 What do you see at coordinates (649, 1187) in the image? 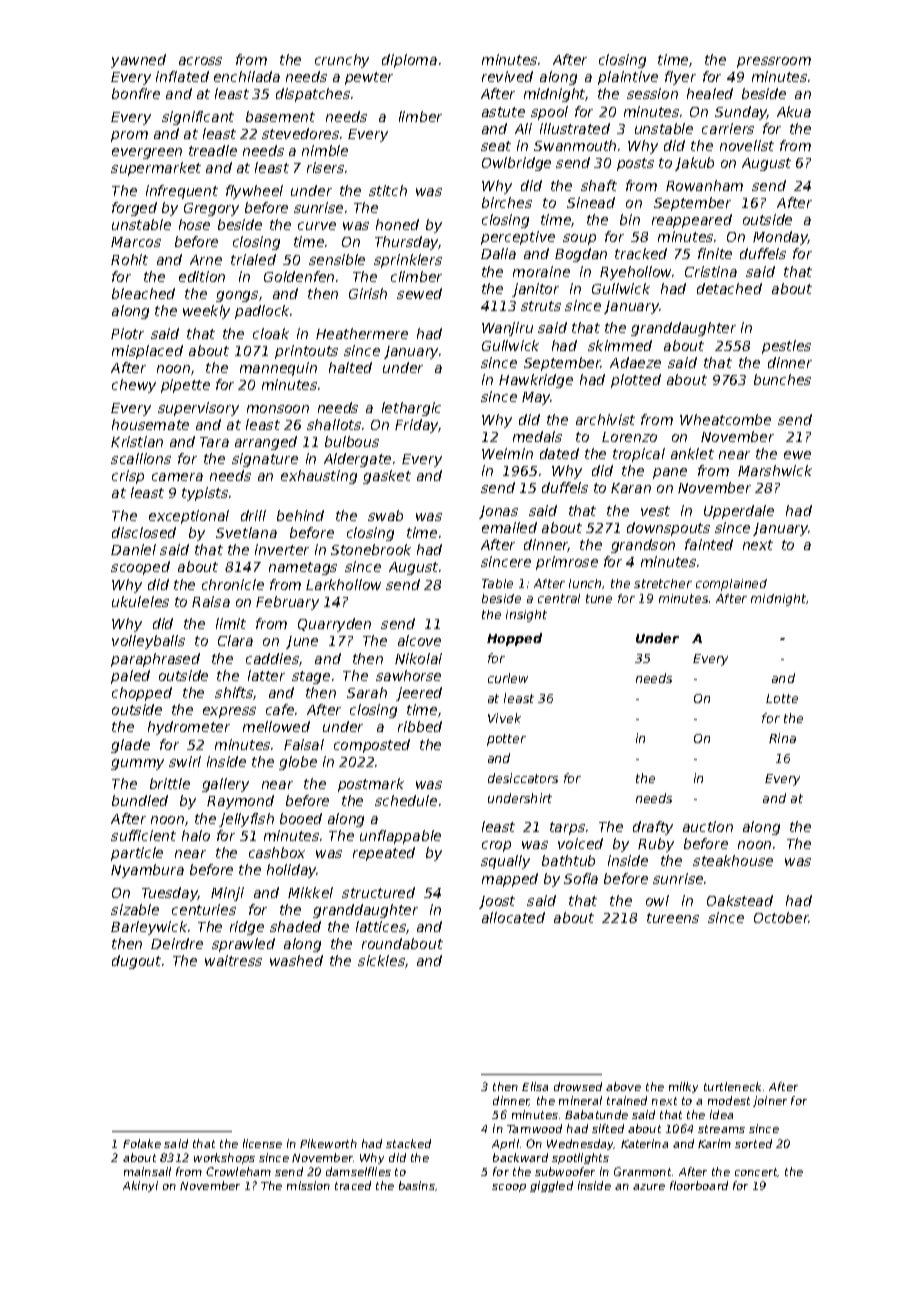
I see `azure` at bounding box center [649, 1187].
